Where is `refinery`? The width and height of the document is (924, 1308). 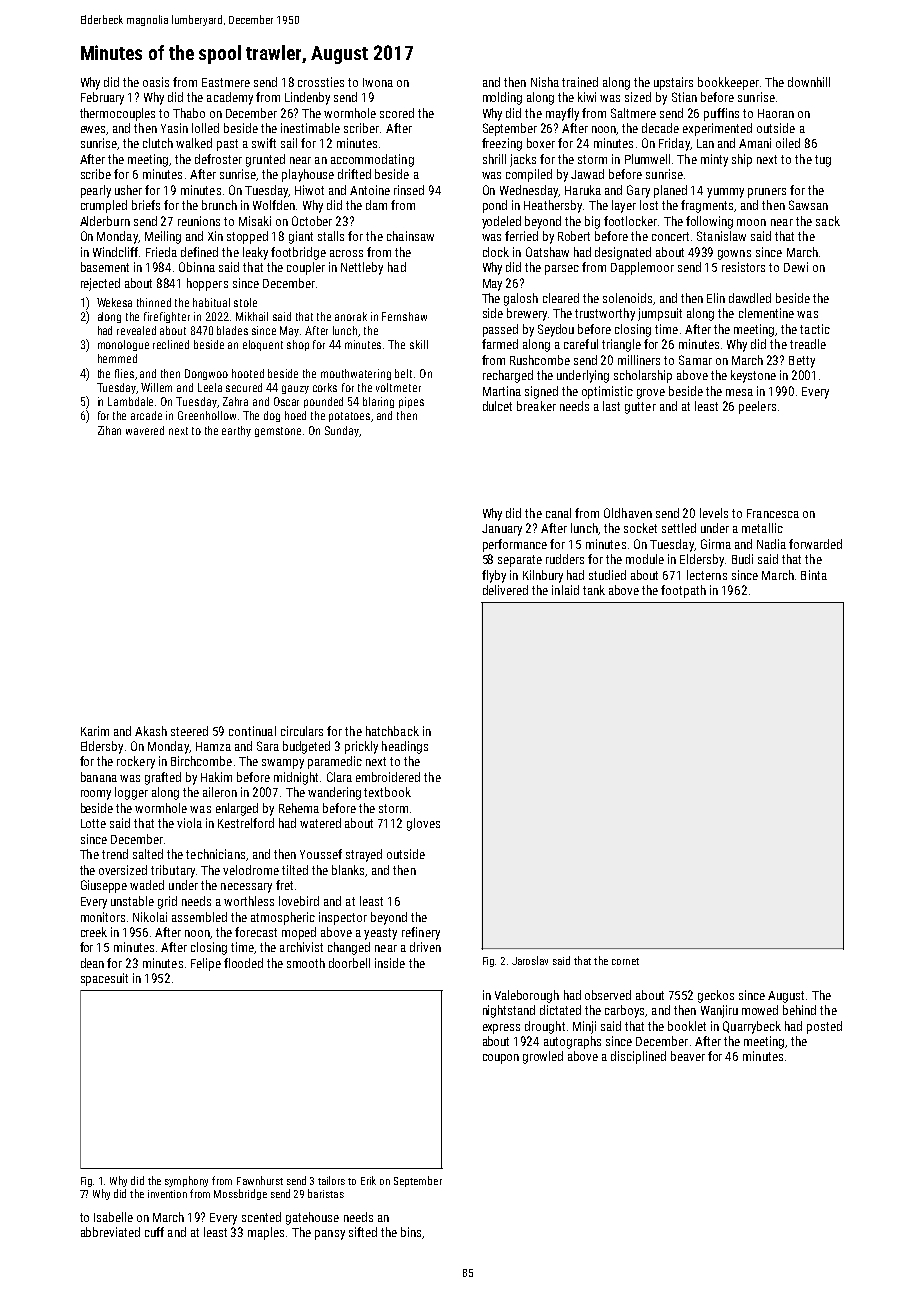
refinery is located at coordinates (421, 933).
